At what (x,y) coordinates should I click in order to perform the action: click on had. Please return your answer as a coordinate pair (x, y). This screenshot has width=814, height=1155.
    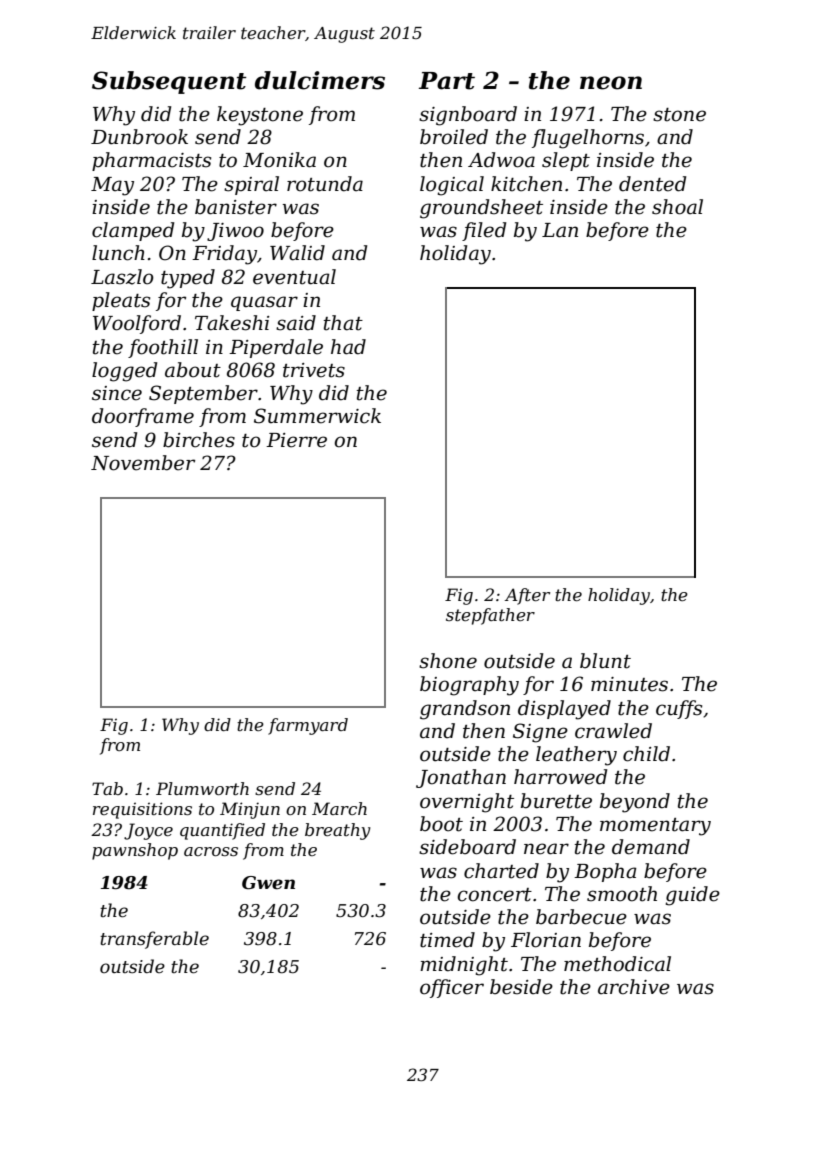
    Looking at the image, I should click on (348, 347).
